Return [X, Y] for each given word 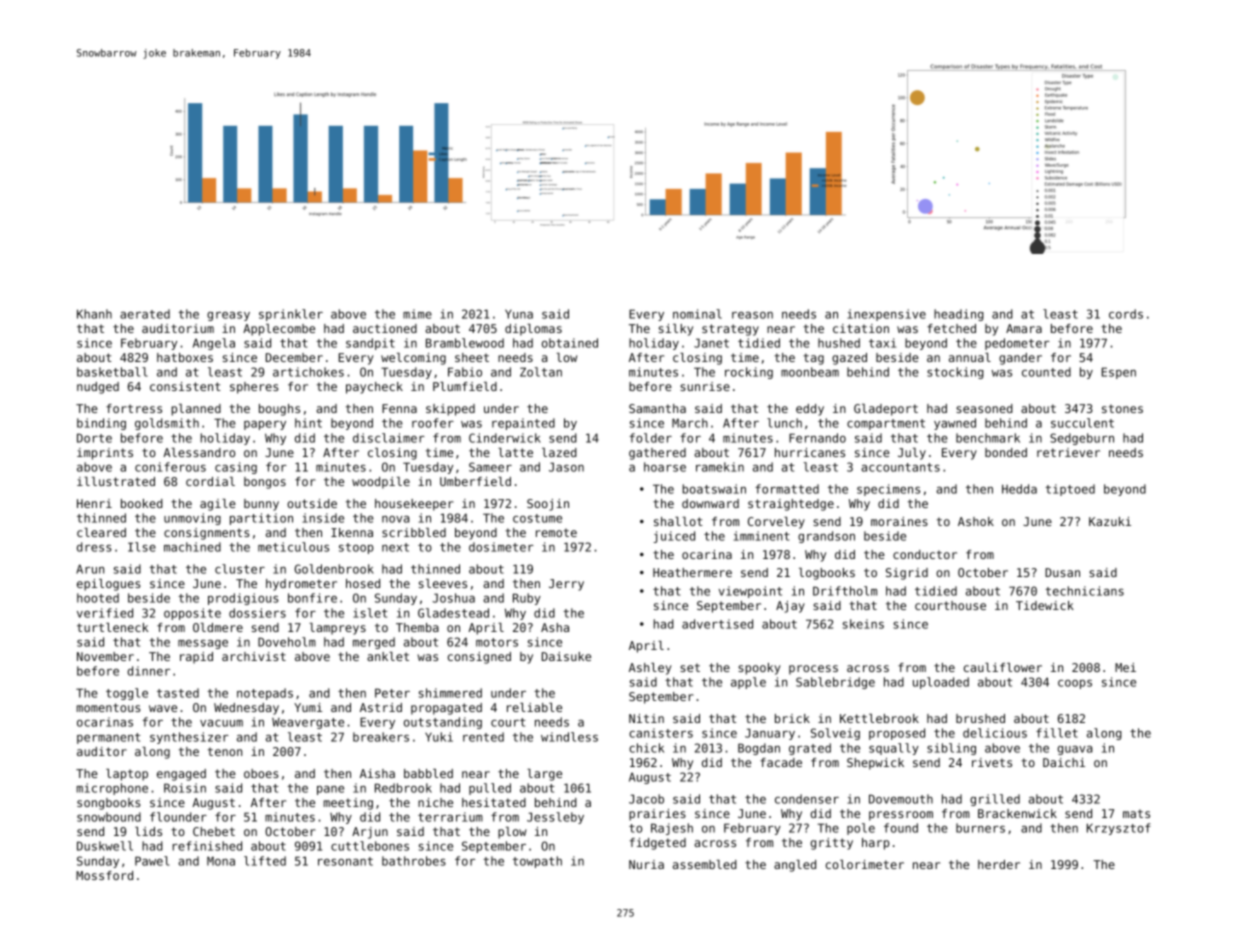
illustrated [116, 481]
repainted [523, 424]
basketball [112, 372]
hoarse [665, 467]
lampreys [337, 629]
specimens [888, 490]
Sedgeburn [1082, 439]
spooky [759, 669]
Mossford [104, 875]
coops [1075, 684]
